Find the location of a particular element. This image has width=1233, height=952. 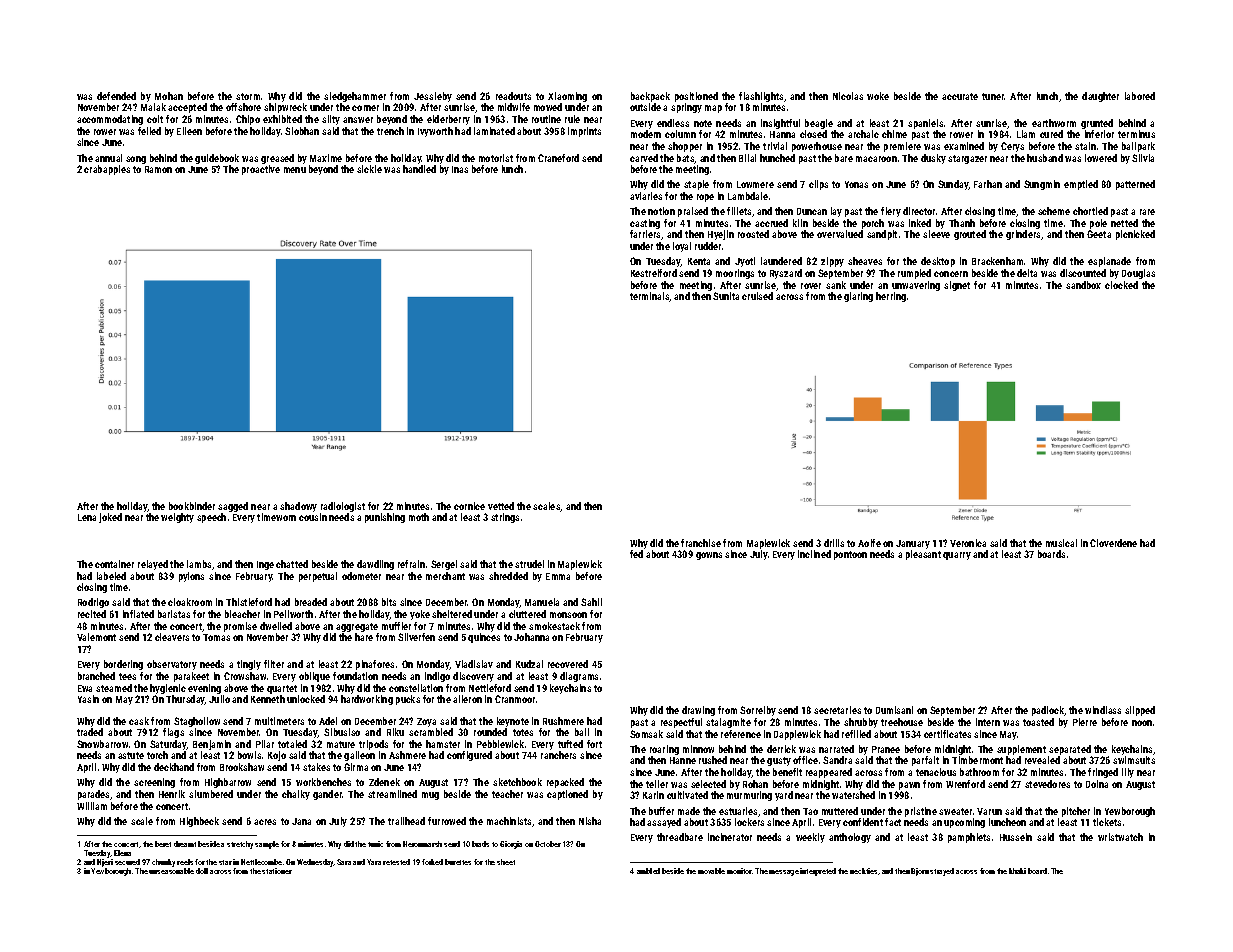

patterned is located at coordinates (1135, 185).
